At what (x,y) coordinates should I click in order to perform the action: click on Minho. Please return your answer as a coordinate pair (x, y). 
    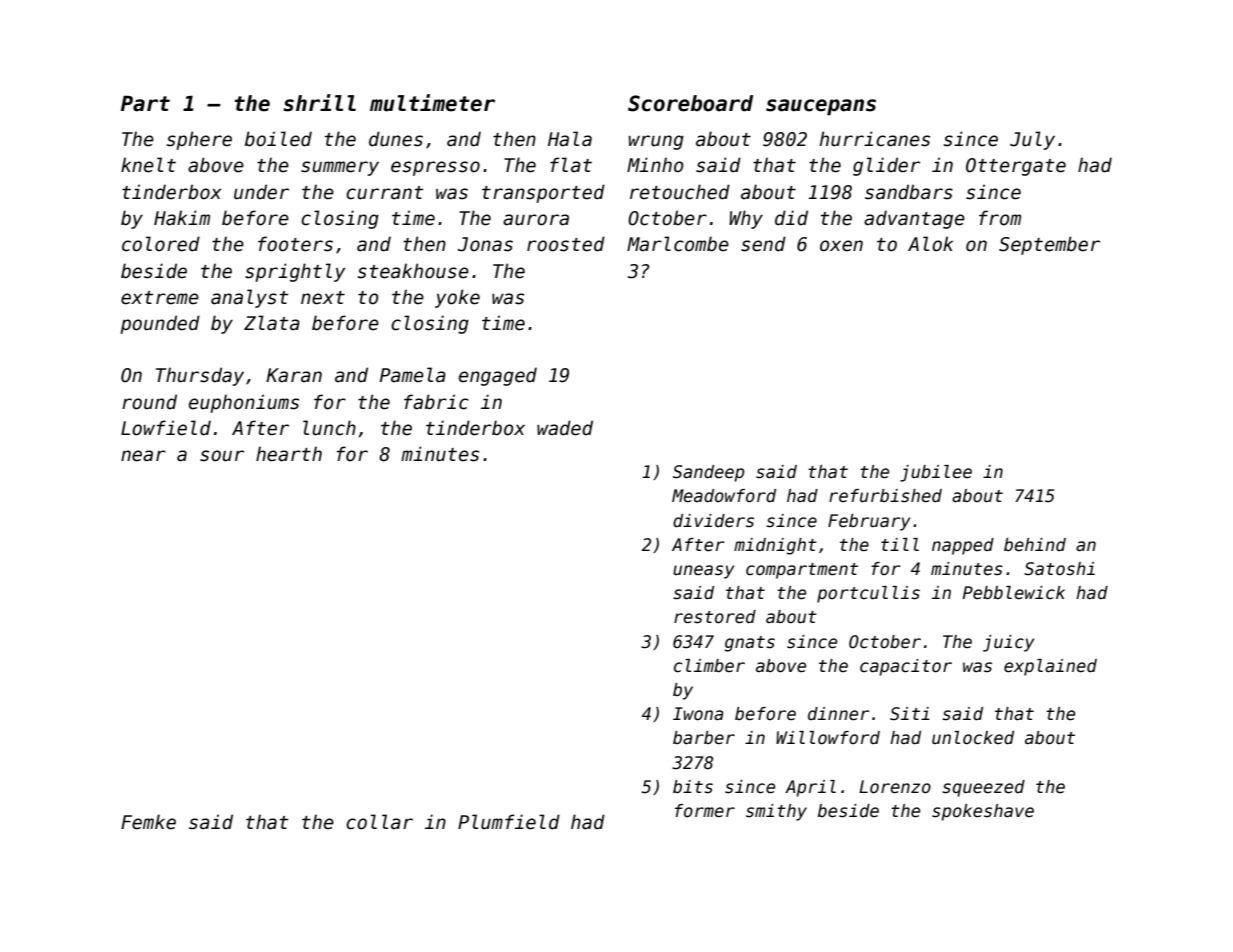
    Looking at the image, I should click on (655, 165).
